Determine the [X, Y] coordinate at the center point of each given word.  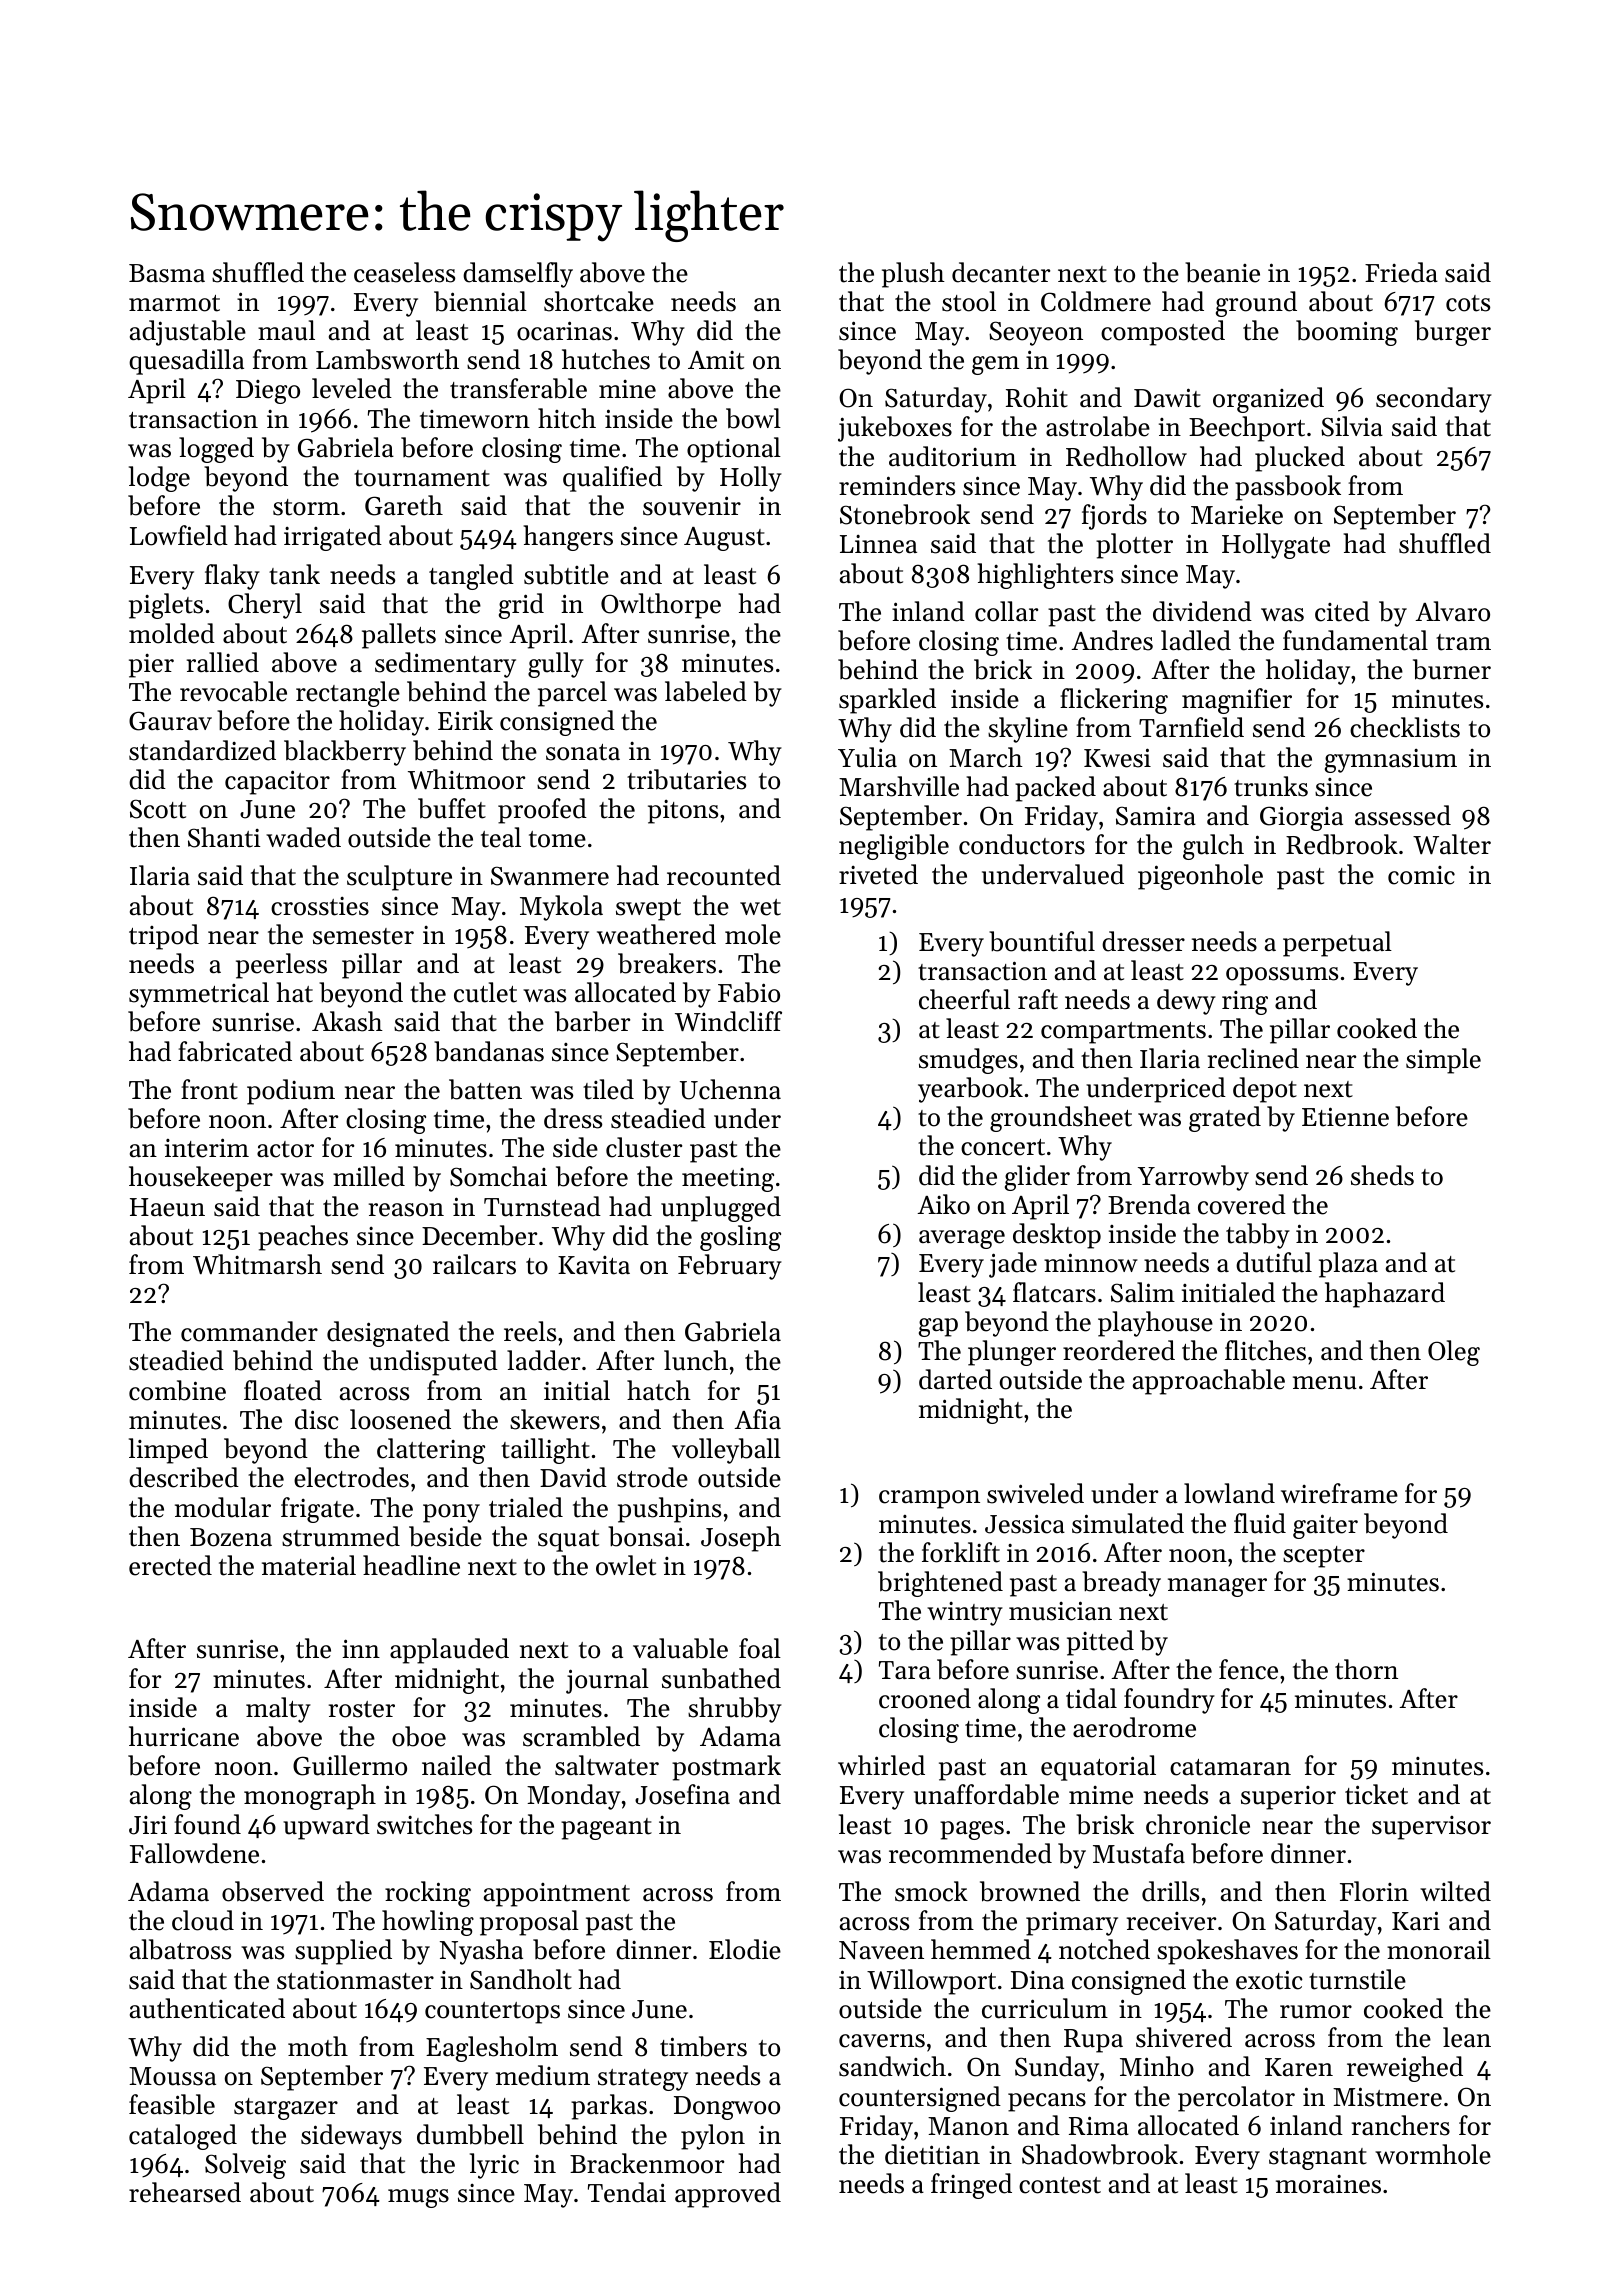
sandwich [892, 2066]
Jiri [148, 1825]
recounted [724, 875]
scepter [1324, 1557]
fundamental [1355, 640]
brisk [1105, 1824]
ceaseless [404, 272]
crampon [929, 1499]
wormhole [1433, 2154]
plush [913, 275]
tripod [164, 937]
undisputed [433, 1363]
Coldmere [1096, 301]
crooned [925, 1698]
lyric [494, 2166]
